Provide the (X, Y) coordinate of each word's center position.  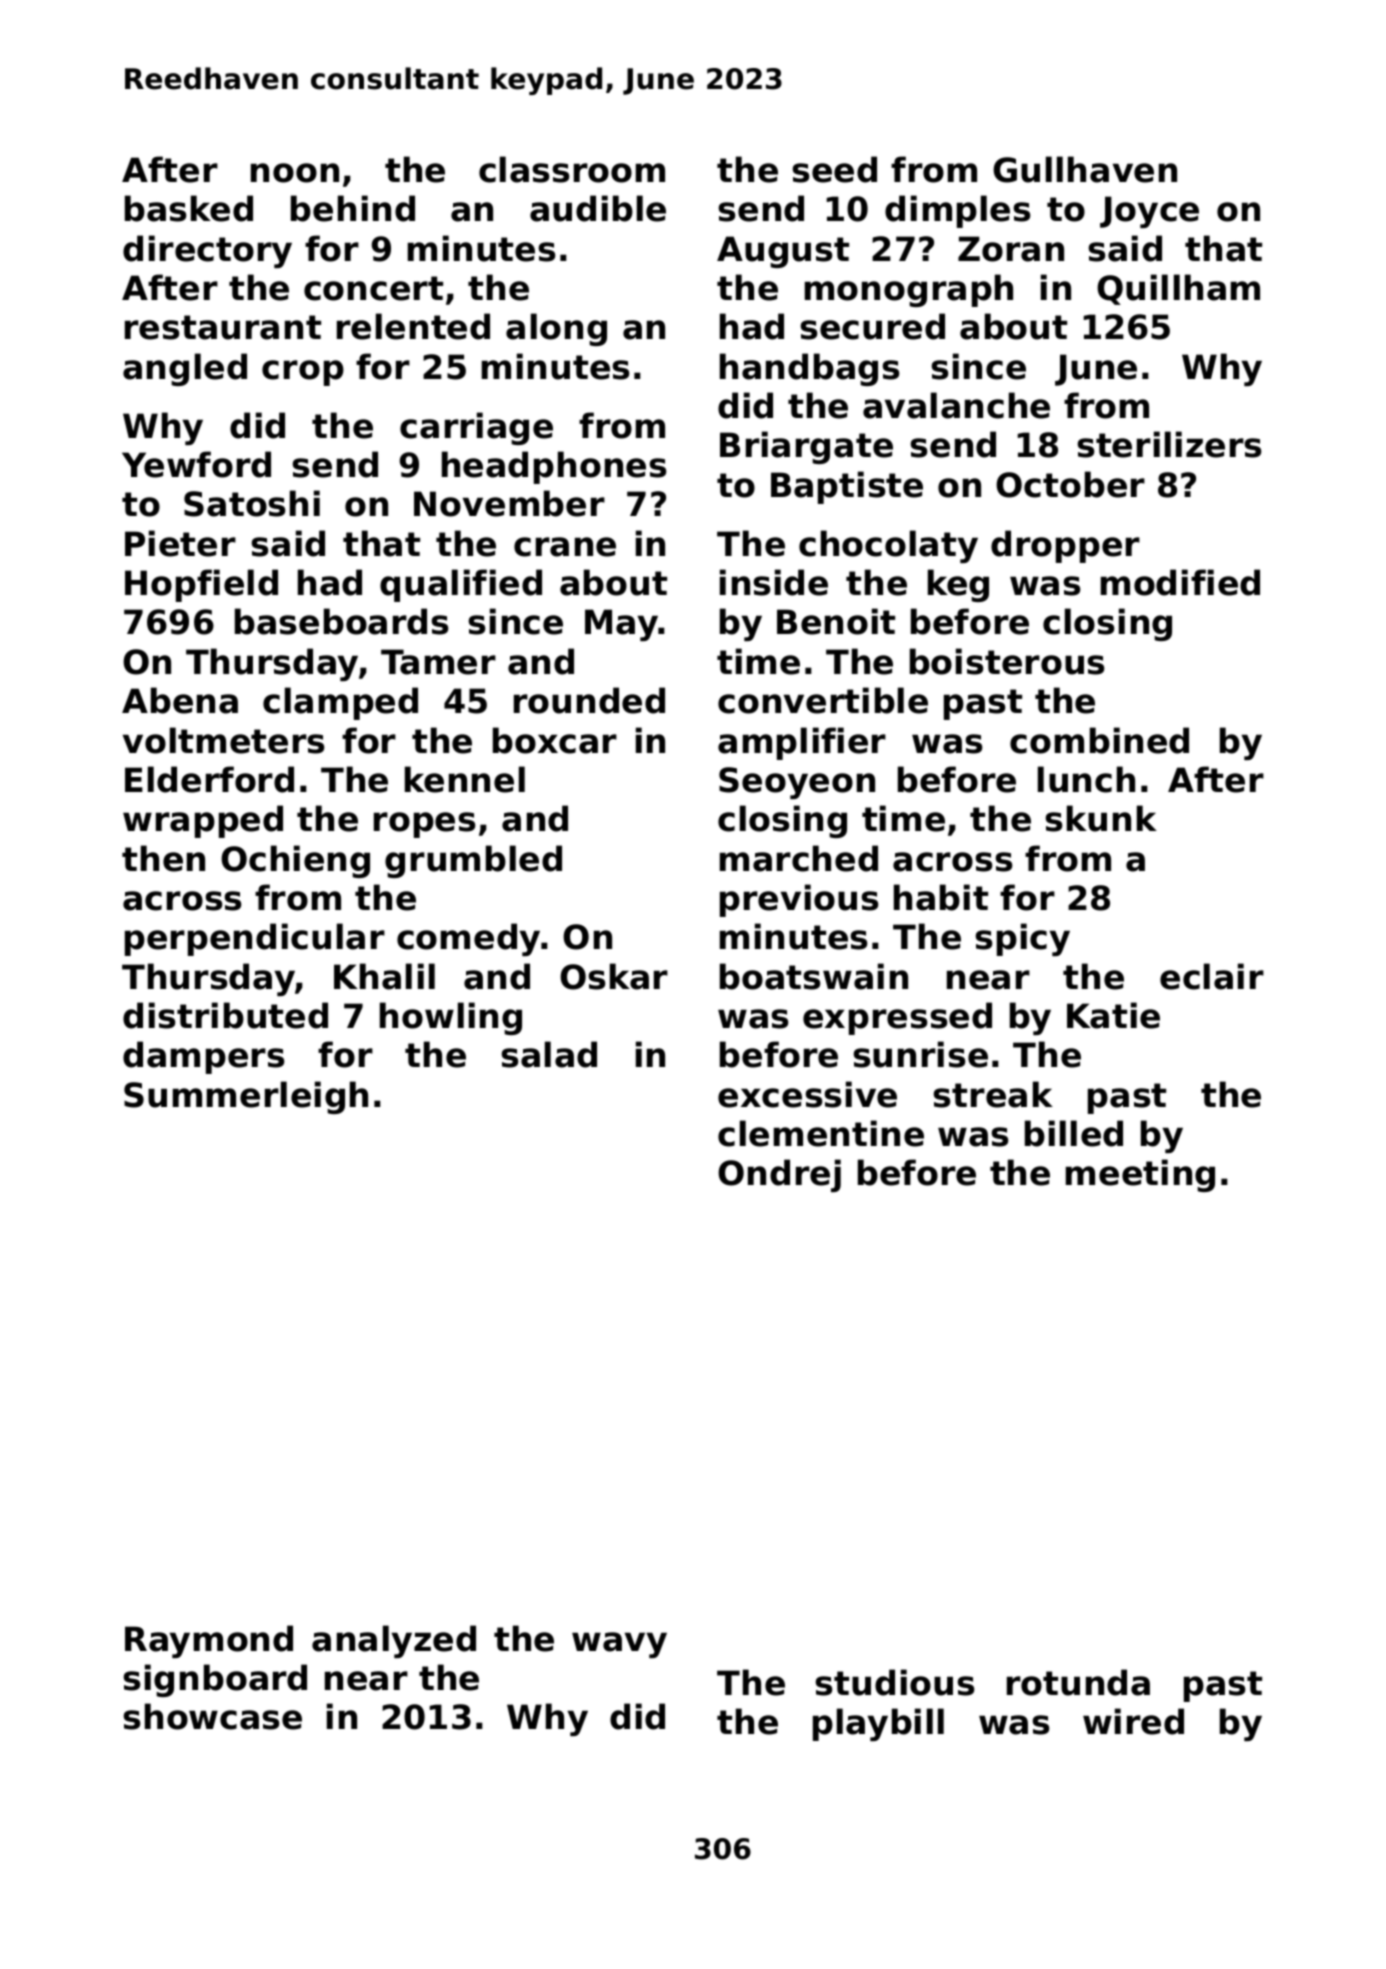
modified (1180, 582)
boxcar (555, 740)
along (556, 329)
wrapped (203, 821)
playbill (878, 1724)
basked (189, 208)
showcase (213, 1716)
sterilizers (1169, 444)
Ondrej (779, 1175)
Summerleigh (246, 1097)
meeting (1140, 1175)
